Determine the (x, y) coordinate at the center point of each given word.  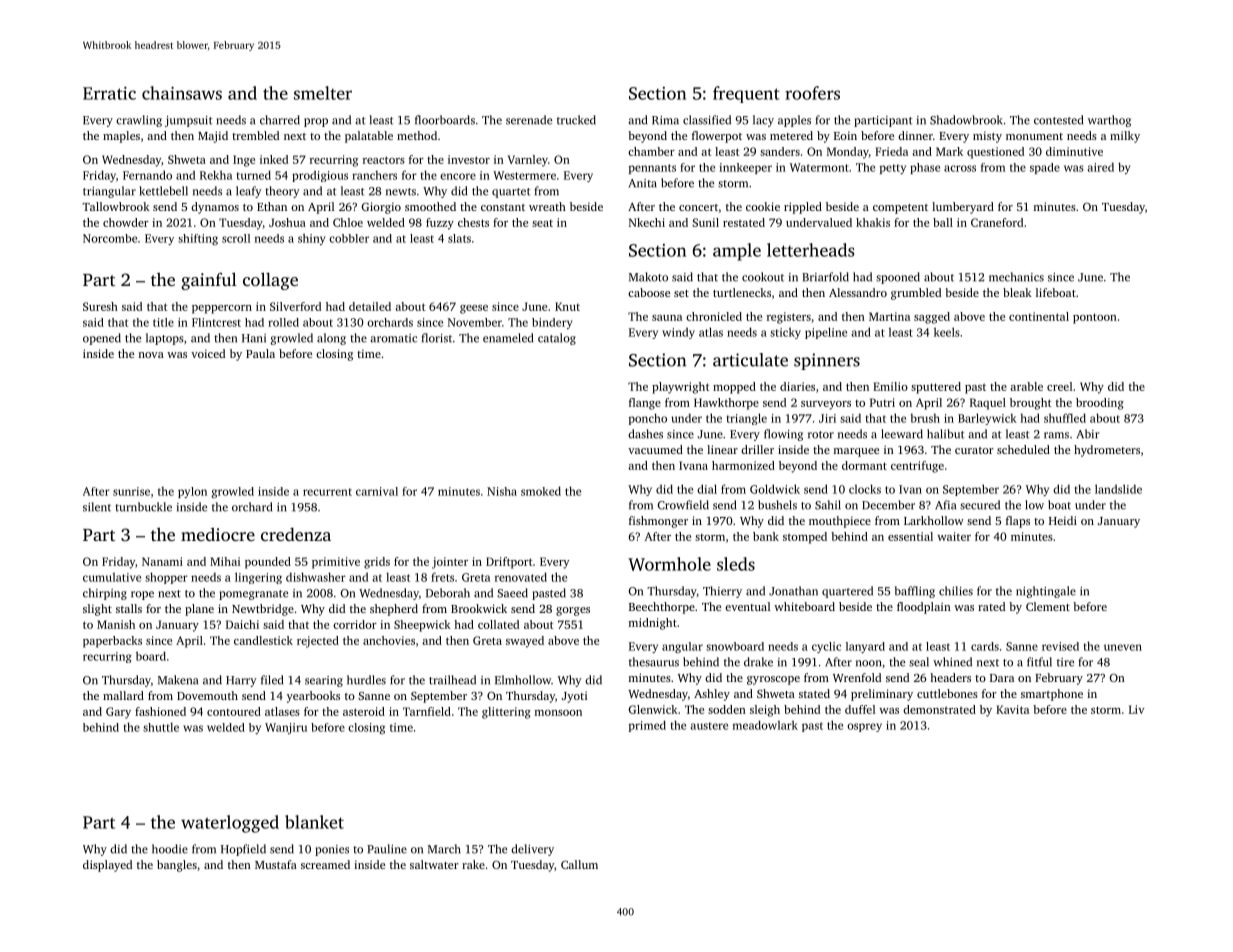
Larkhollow (934, 520)
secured (980, 505)
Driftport (509, 563)
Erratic (109, 93)
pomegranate (253, 595)
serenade (529, 120)
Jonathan (793, 591)
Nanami (162, 561)
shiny (311, 239)
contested (1058, 120)
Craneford (997, 222)
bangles (177, 866)
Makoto (648, 277)
